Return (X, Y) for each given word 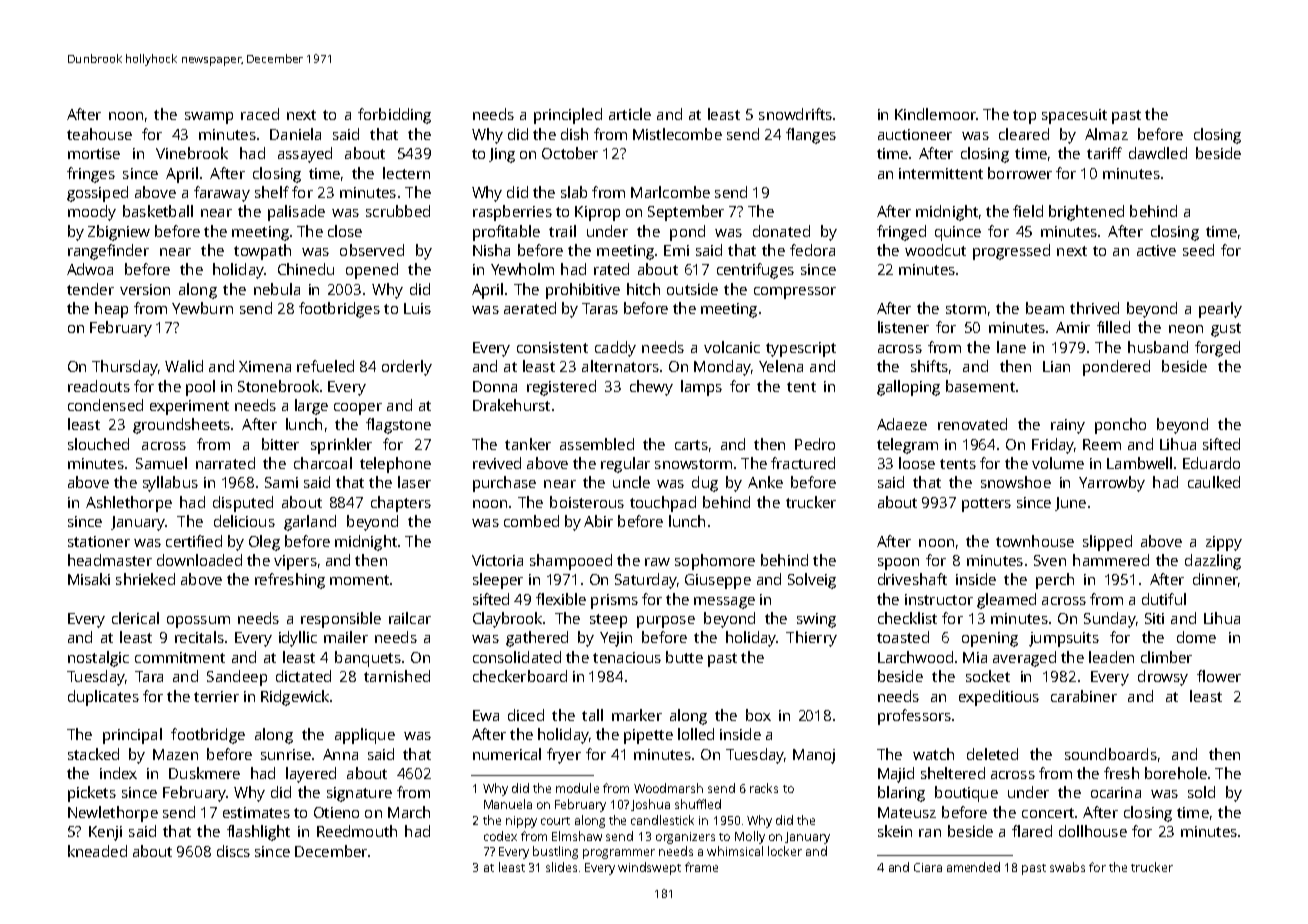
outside (692, 289)
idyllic (298, 639)
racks (764, 788)
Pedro (815, 444)
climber (1166, 657)
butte (684, 657)
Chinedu (306, 269)
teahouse (99, 134)
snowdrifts (795, 114)
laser (414, 482)
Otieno (336, 812)
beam (1045, 308)
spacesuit (1074, 116)
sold (1201, 792)
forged (1217, 349)
